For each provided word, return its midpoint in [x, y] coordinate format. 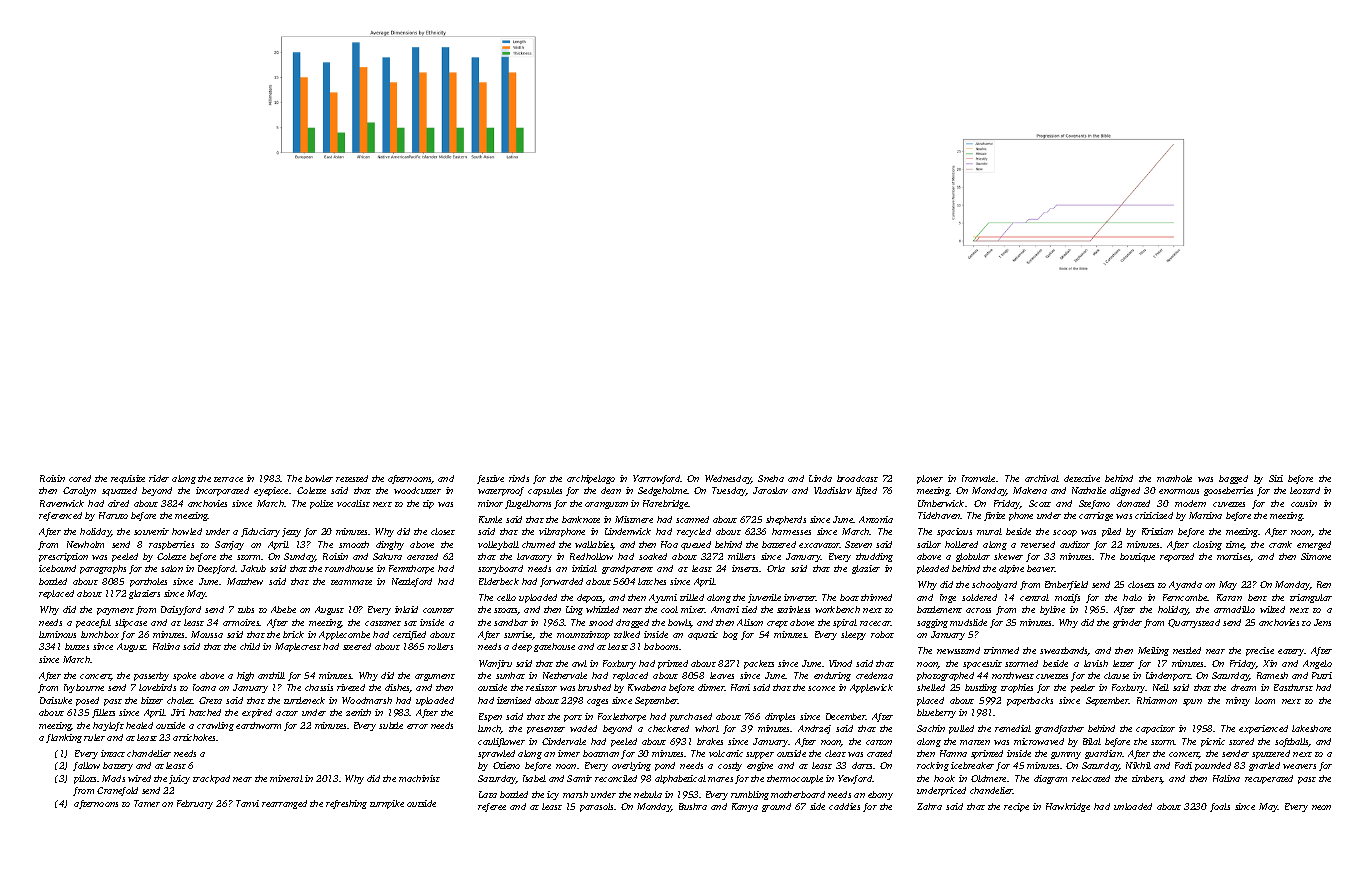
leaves [722, 675]
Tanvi [247, 803]
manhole [1174, 478]
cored [80, 478]
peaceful [93, 623]
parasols [597, 807]
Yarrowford [657, 479]
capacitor [1155, 729]
